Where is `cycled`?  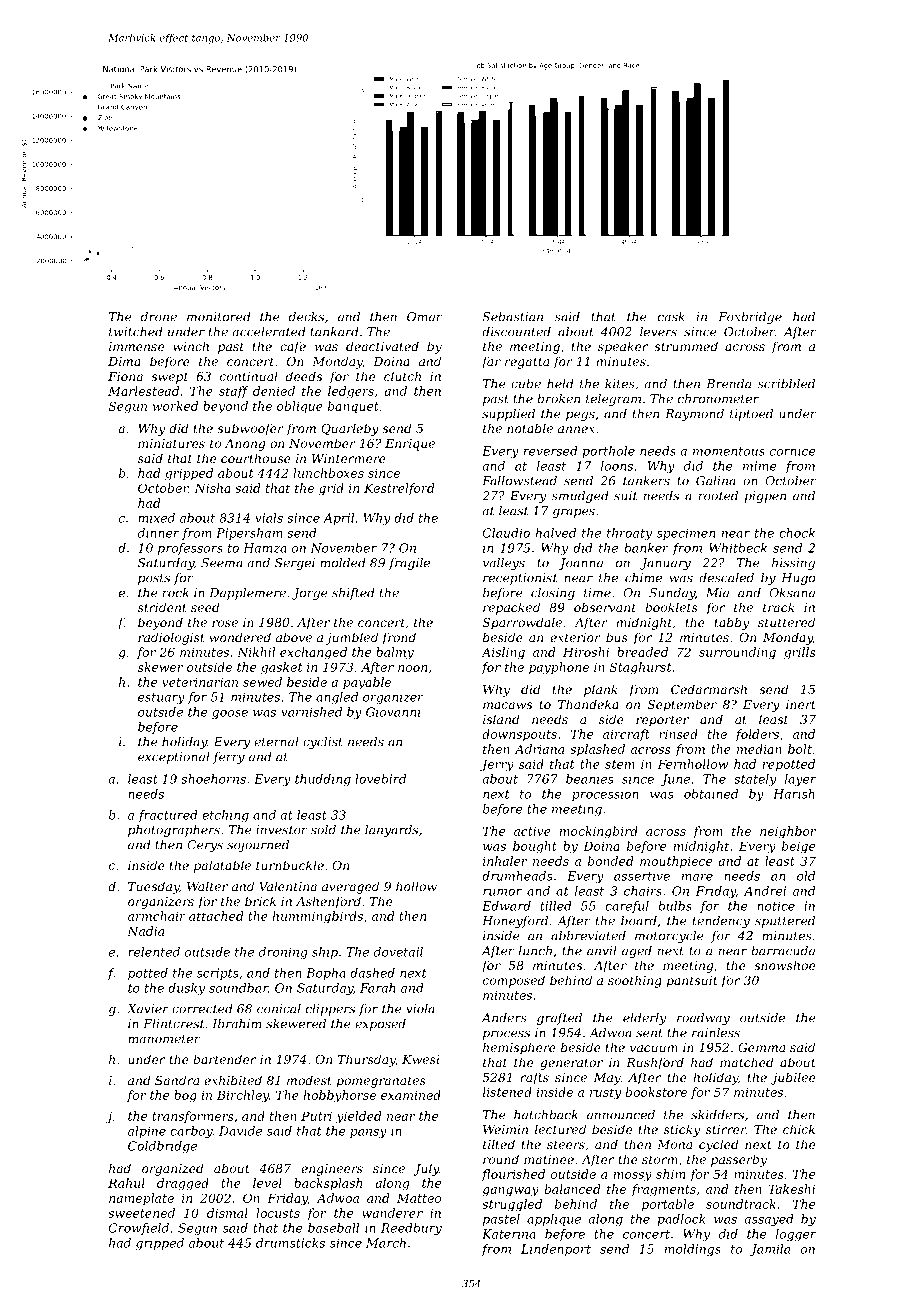
cycled is located at coordinates (719, 1145).
